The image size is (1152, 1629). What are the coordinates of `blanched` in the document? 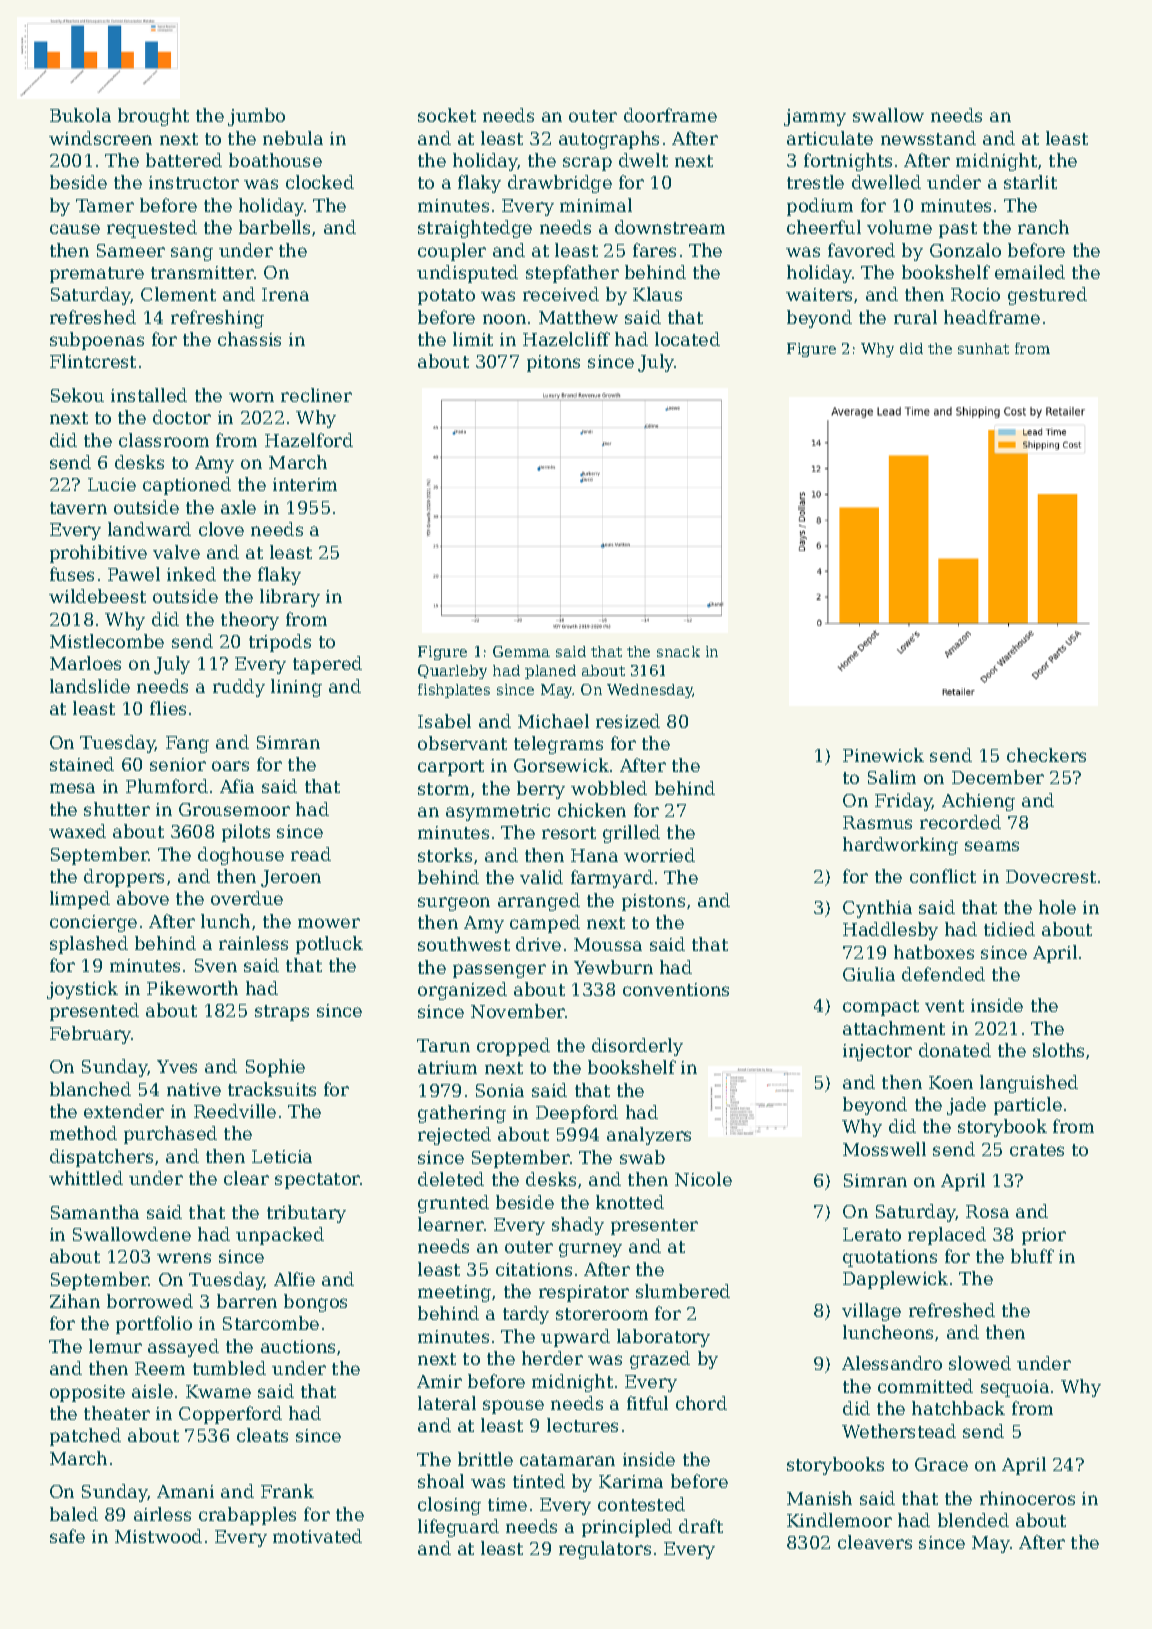 It's located at (90, 1089).
